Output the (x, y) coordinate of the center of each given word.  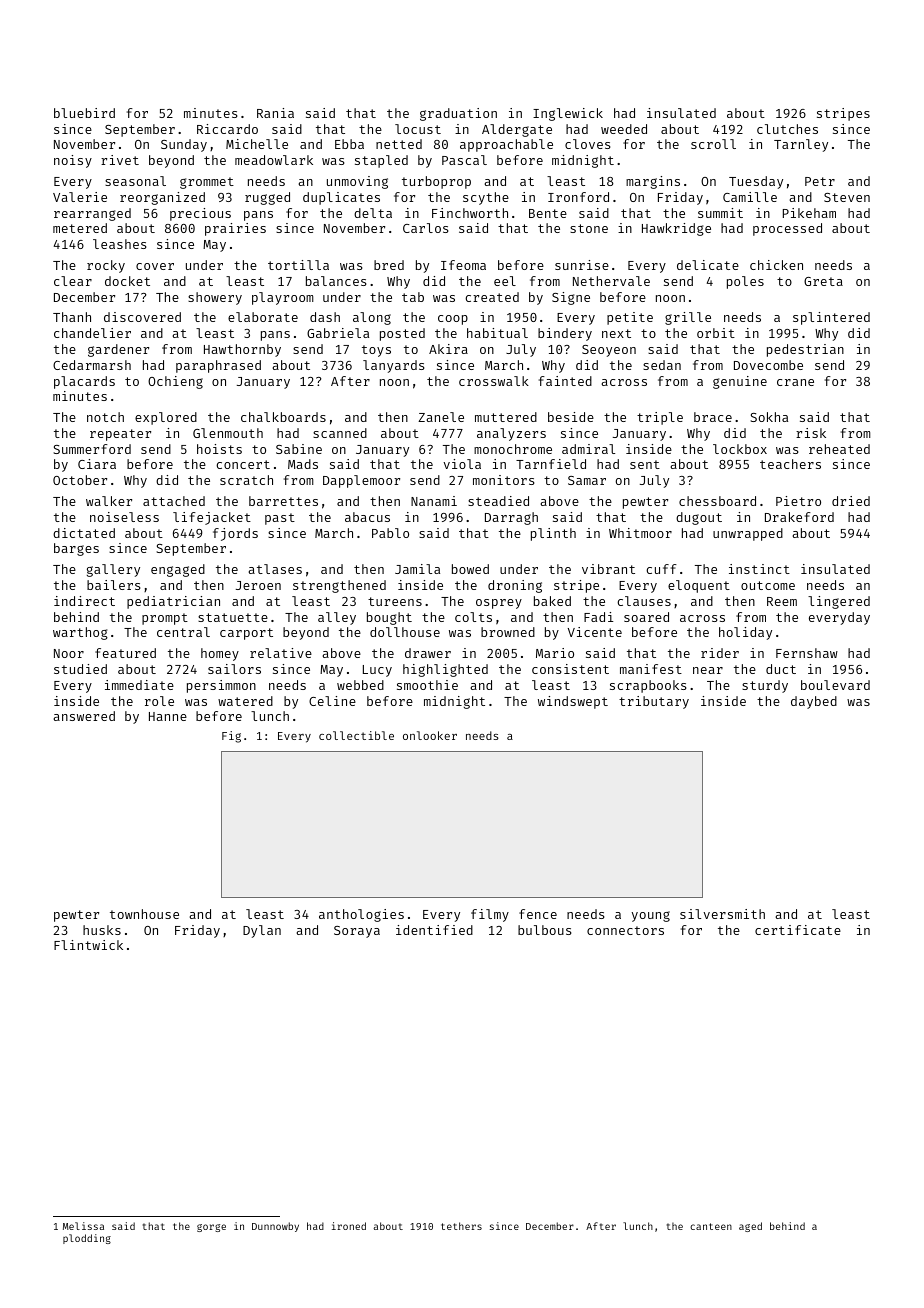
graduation (458, 114)
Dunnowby (275, 1227)
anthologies (361, 915)
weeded (624, 129)
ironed (349, 1226)
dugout (699, 518)
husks (102, 930)
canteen (711, 1226)
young (651, 916)
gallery (113, 570)
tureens (395, 601)
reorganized (162, 198)
